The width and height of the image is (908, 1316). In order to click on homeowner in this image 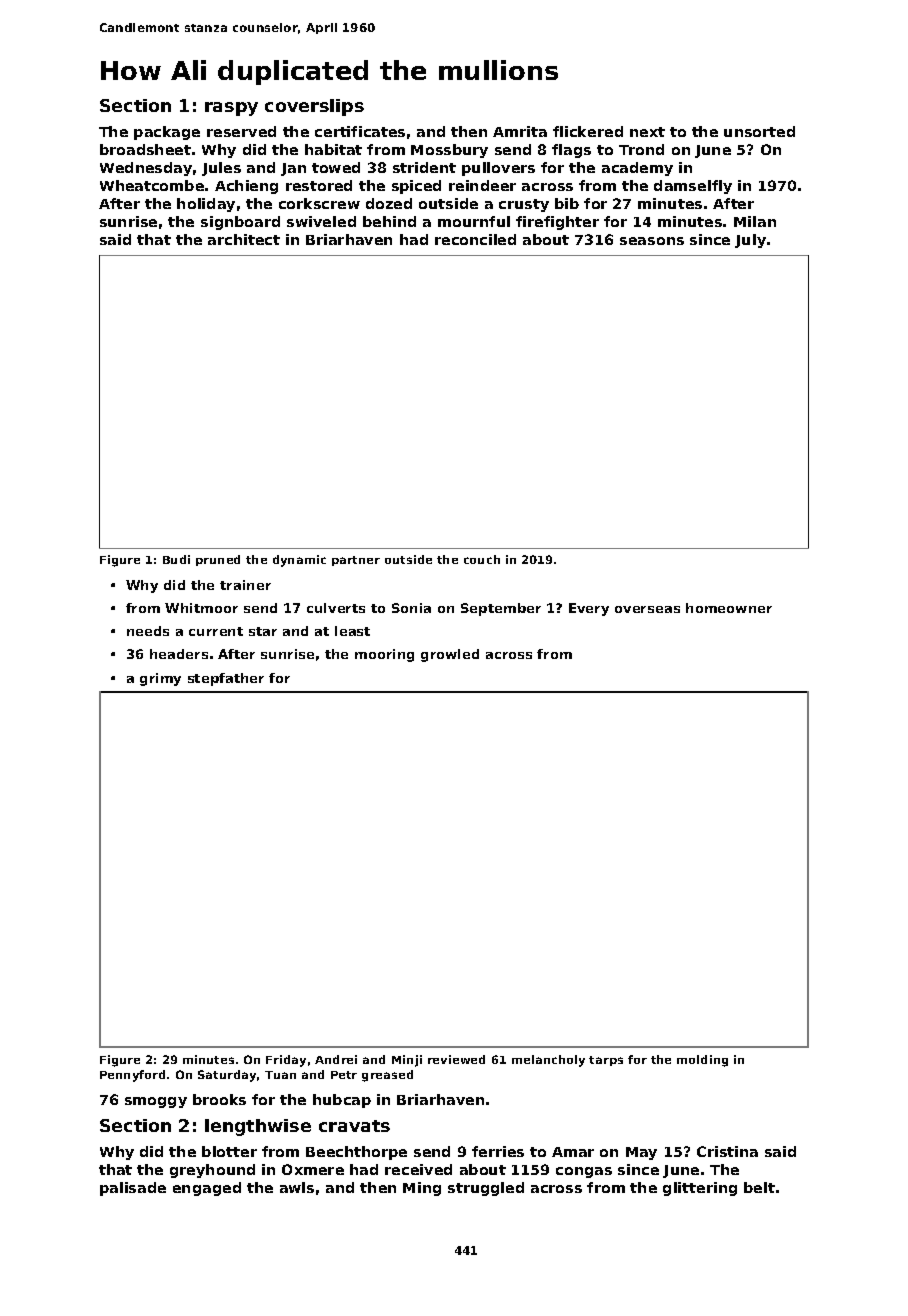, I will do `click(729, 608)`.
